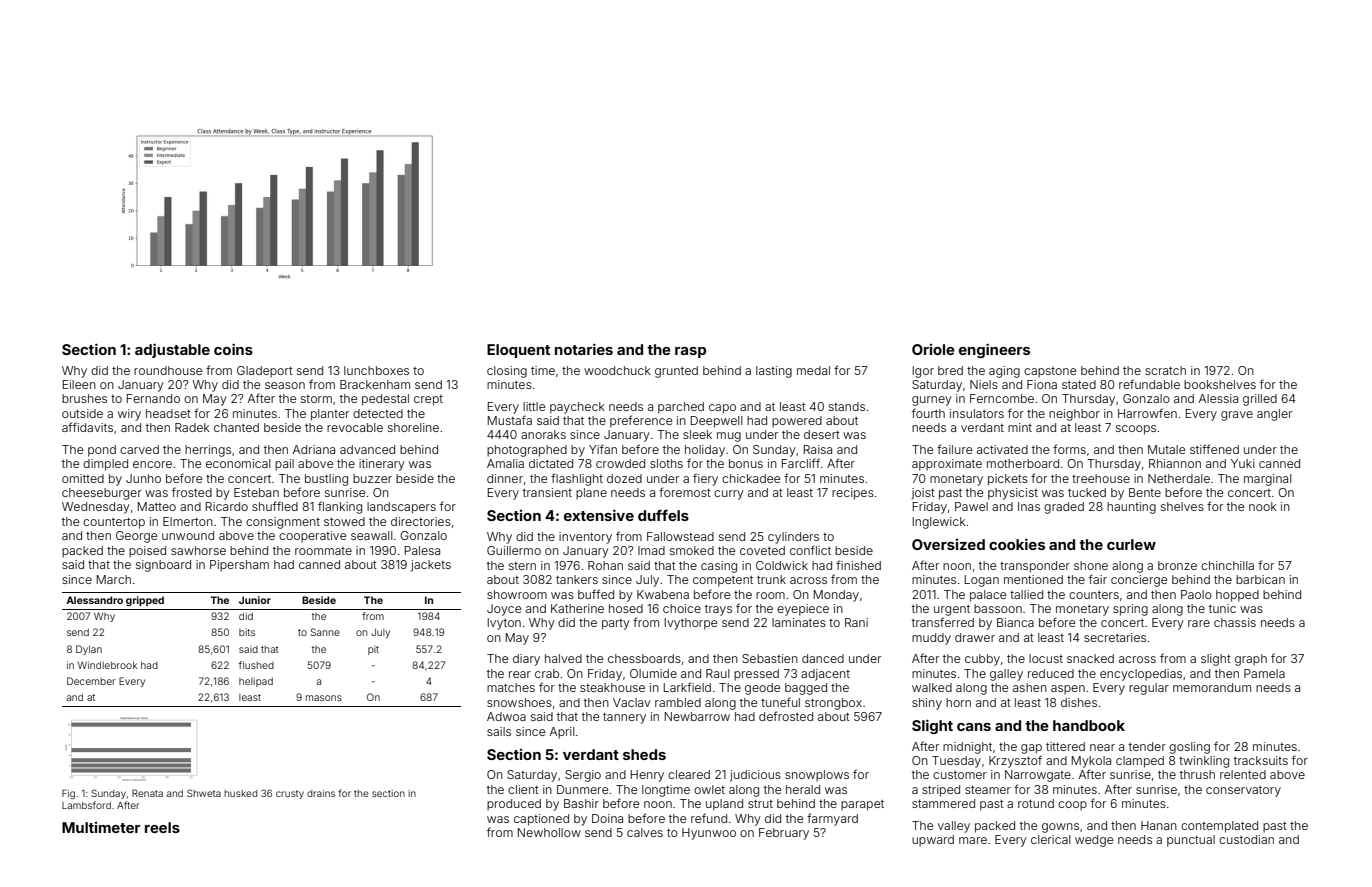 Image resolution: width=1372 pixels, height=887 pixels. I want to click on chinchilla, so click(1227, 565).
